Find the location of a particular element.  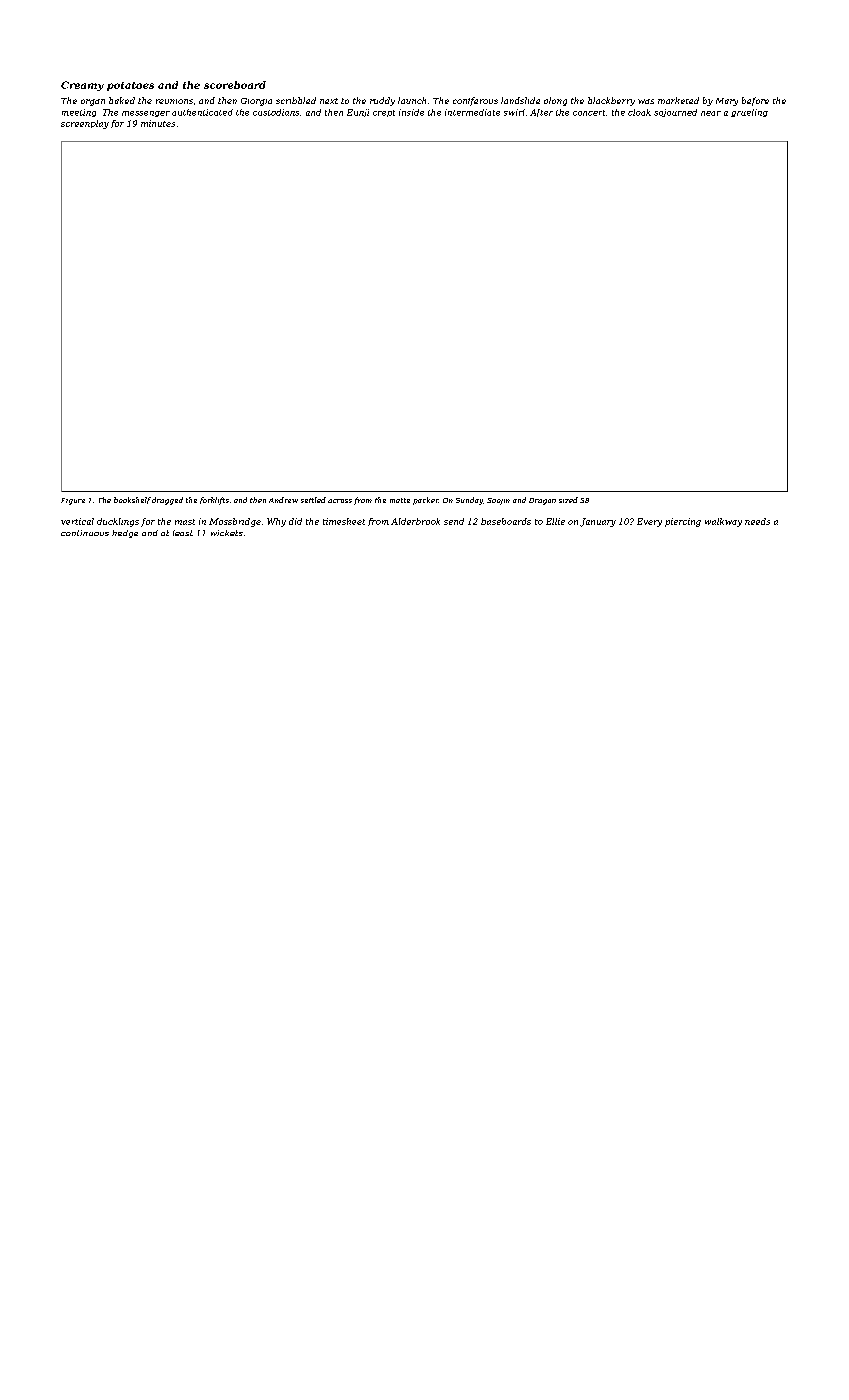

Figure is located at coordinates (73, 501).
